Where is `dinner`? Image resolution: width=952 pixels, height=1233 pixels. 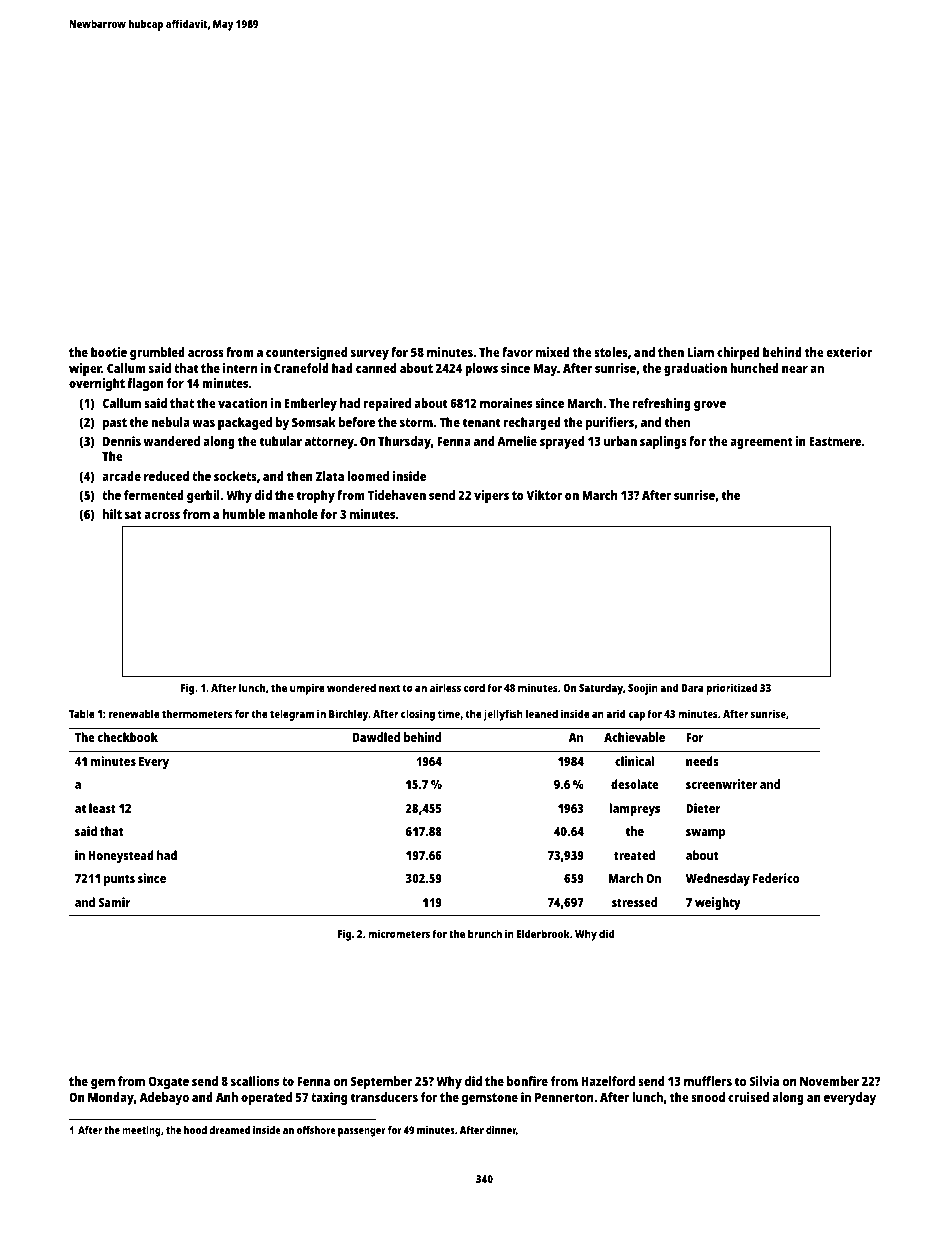
dinner is located at coordinates (501, 1130).
